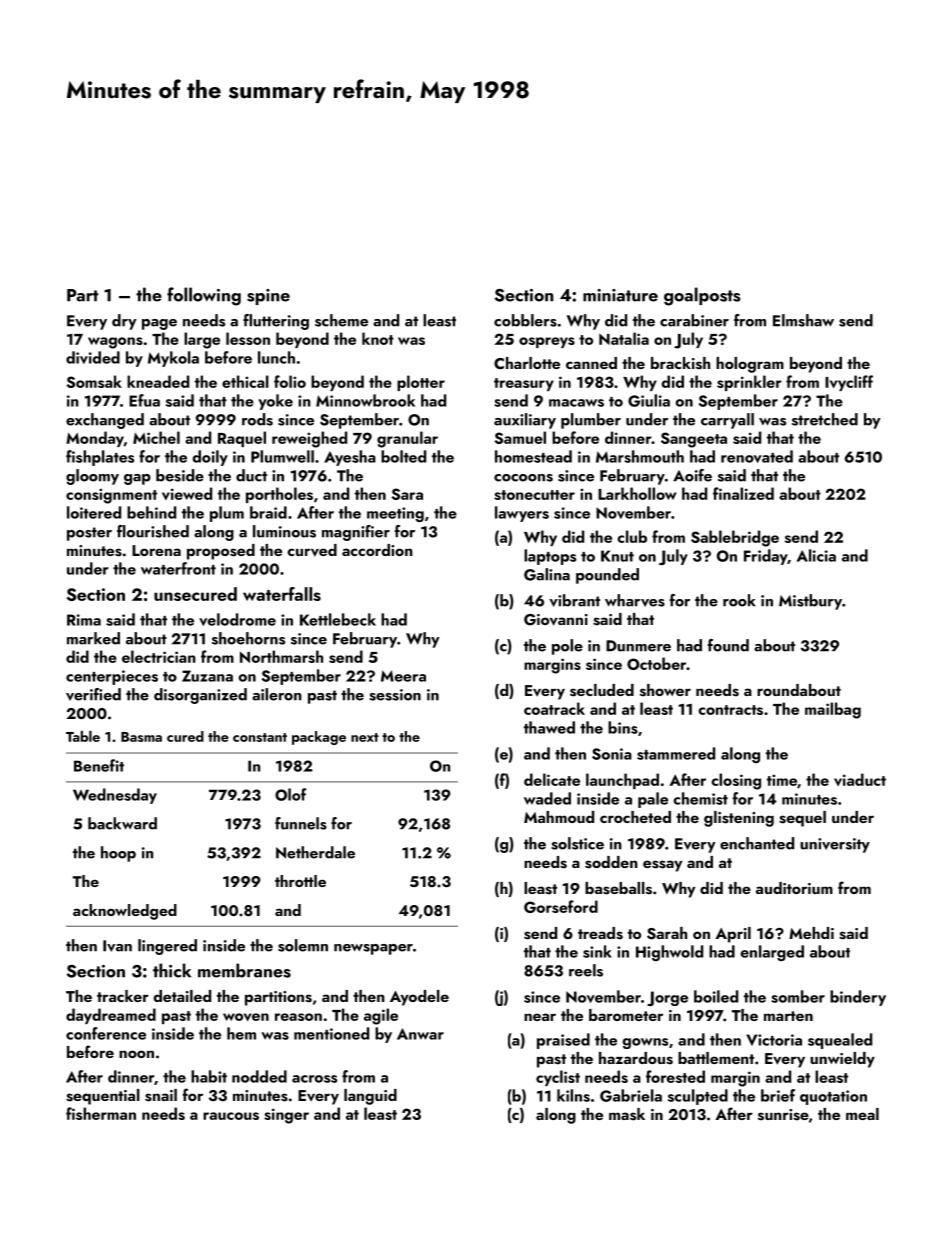  I want to click on daydreamed, so click(111, 1016).
